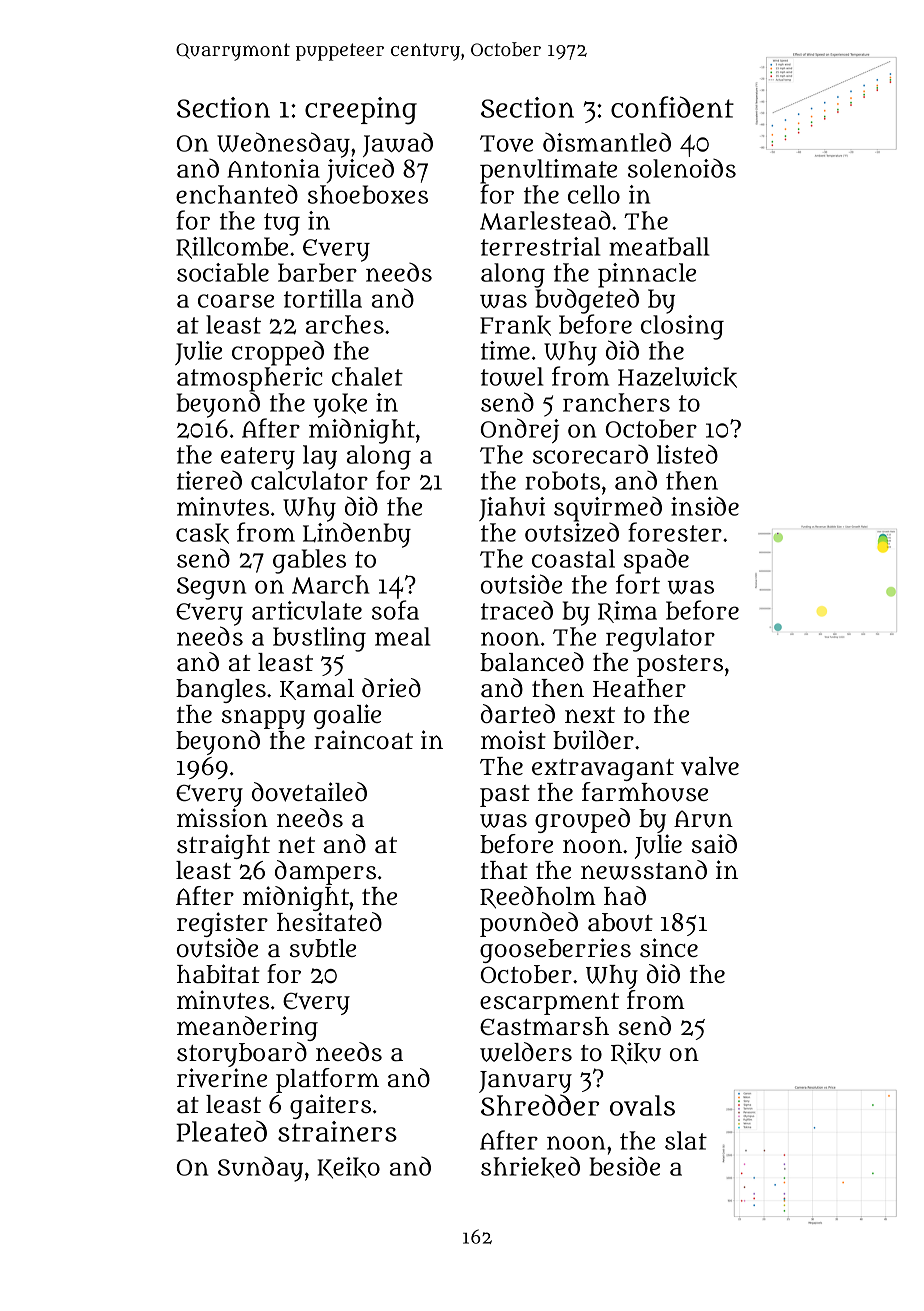 This screenshot has width=924, height=1311. Describe the element at coordinates (367, 376) in the screenshot. I see `chalet` at that location.
